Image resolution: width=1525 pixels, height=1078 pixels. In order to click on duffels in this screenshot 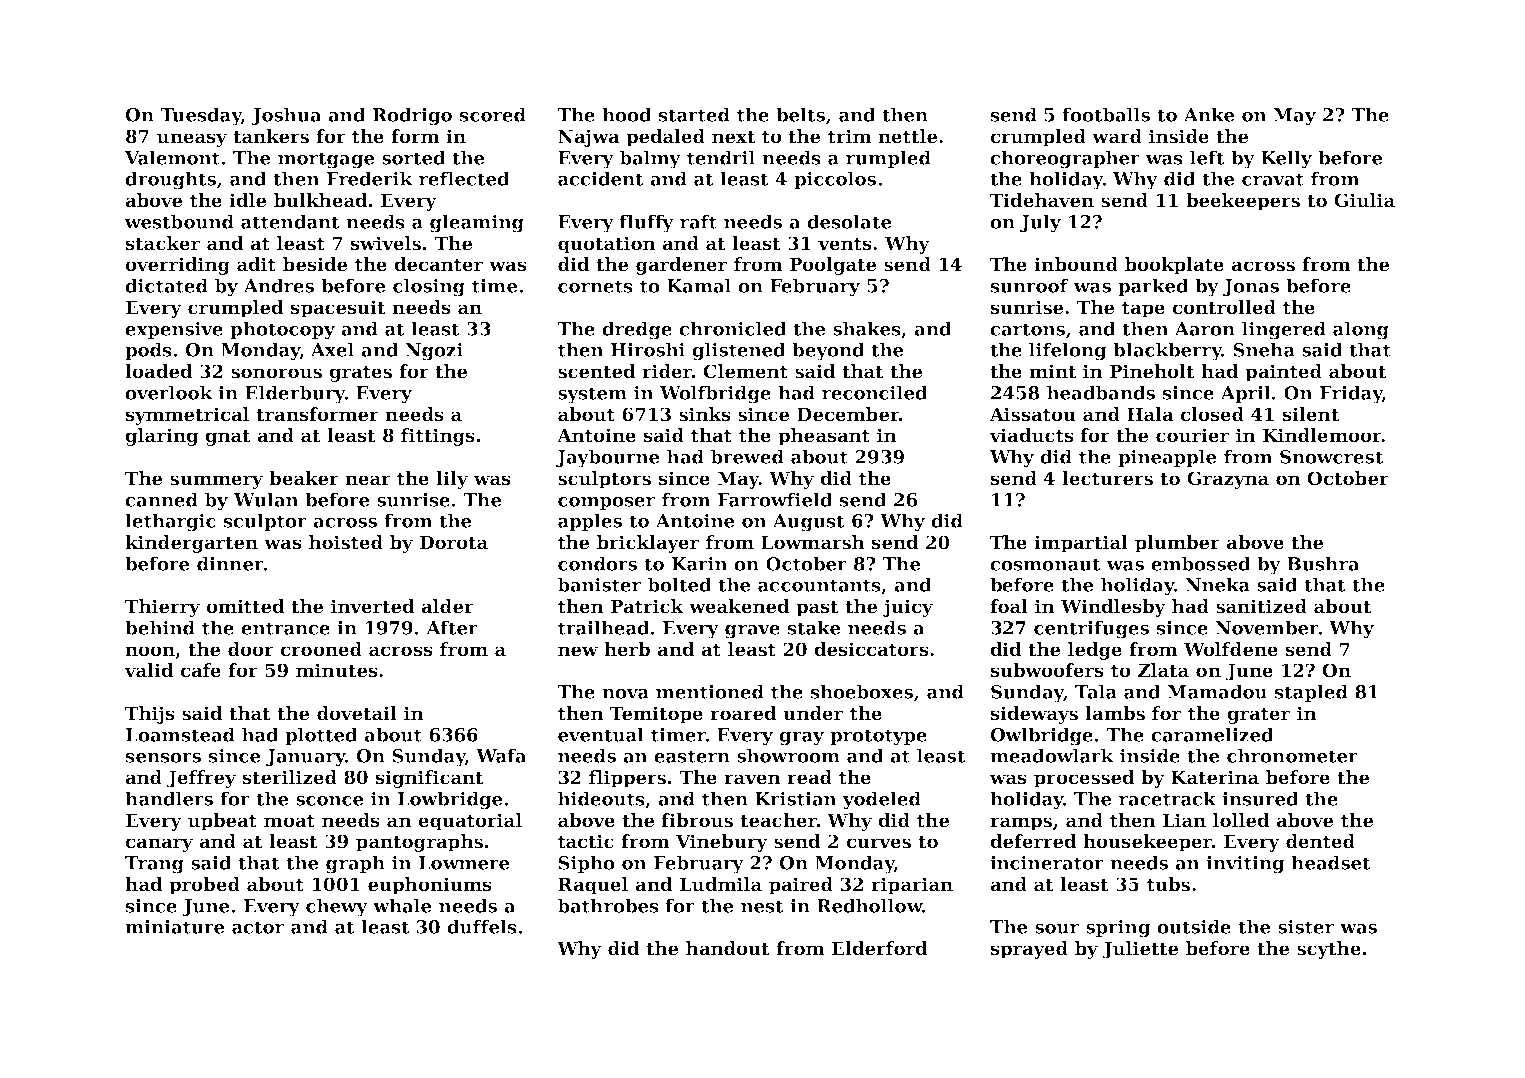, I will do `click(482, 926)`.
